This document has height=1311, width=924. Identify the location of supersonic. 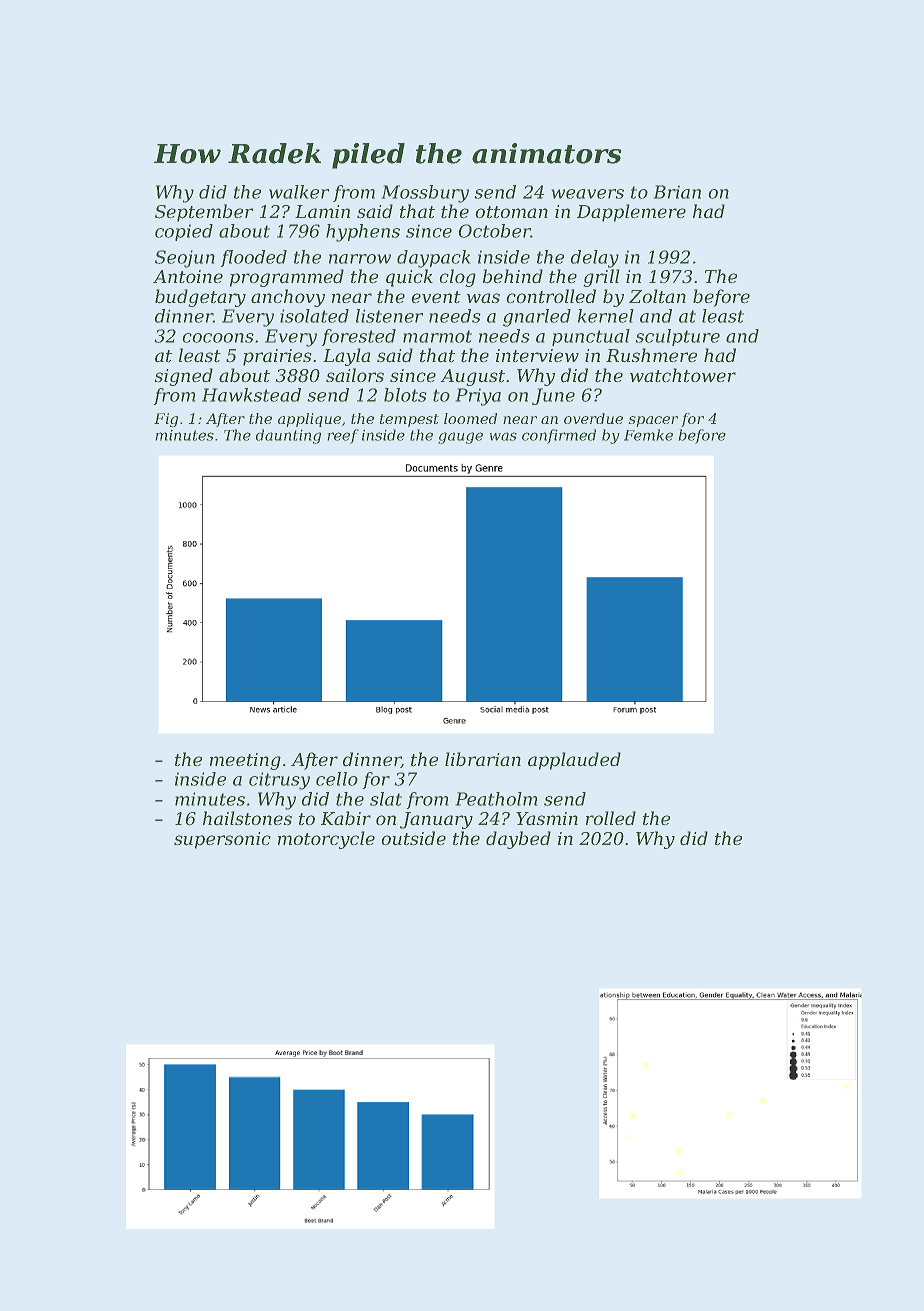
(222, 840).
